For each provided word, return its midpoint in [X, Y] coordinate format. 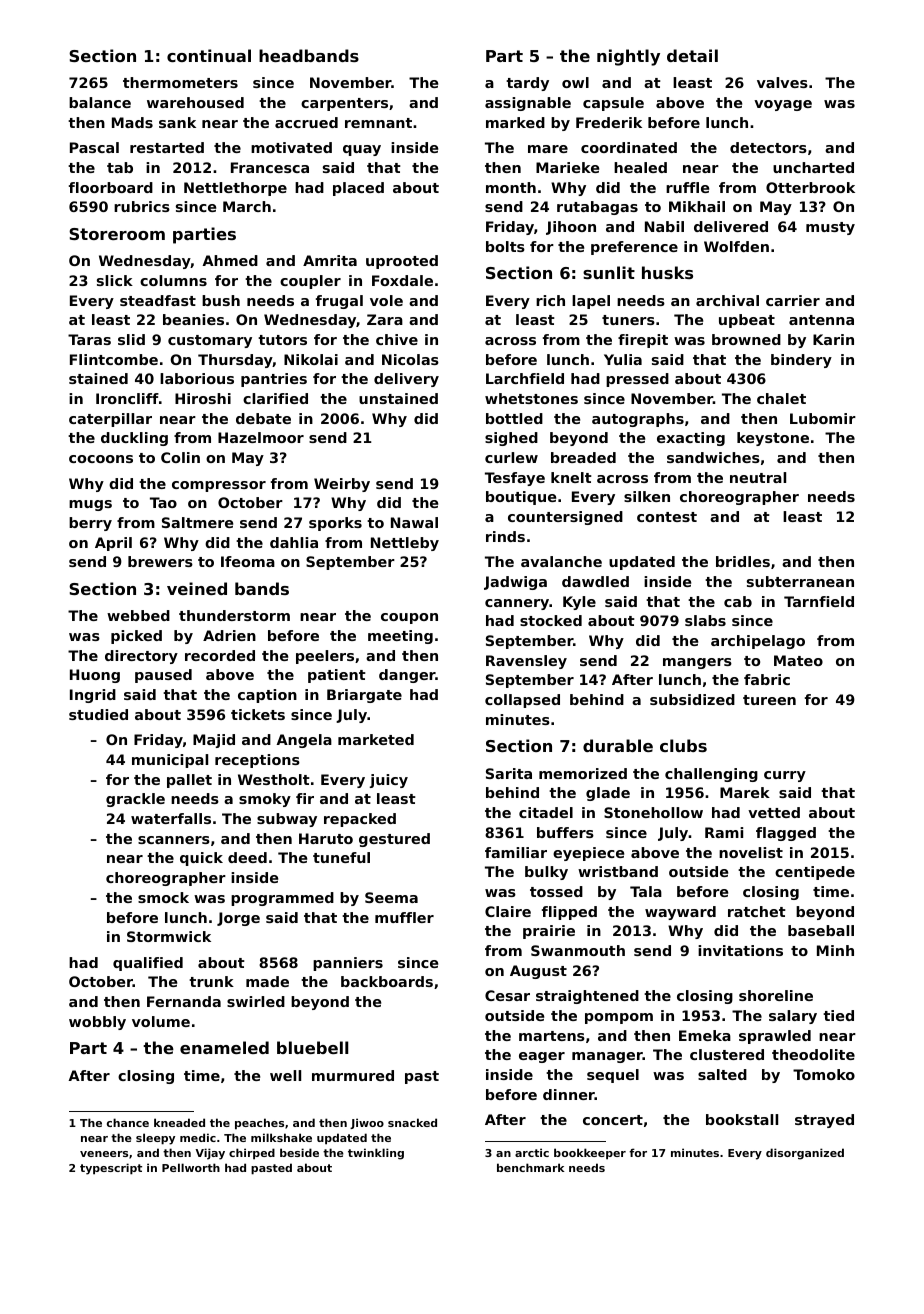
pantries [274, 380]
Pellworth [191, 1167]
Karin [833, 339]
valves [782, 82]
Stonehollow [653, 812]
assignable [528, 104]
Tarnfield [819, 601]
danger [407, 676]
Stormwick [169, 936]
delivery [406, 380]
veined [197, 588]
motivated [291, 147]
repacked [360, 820]
